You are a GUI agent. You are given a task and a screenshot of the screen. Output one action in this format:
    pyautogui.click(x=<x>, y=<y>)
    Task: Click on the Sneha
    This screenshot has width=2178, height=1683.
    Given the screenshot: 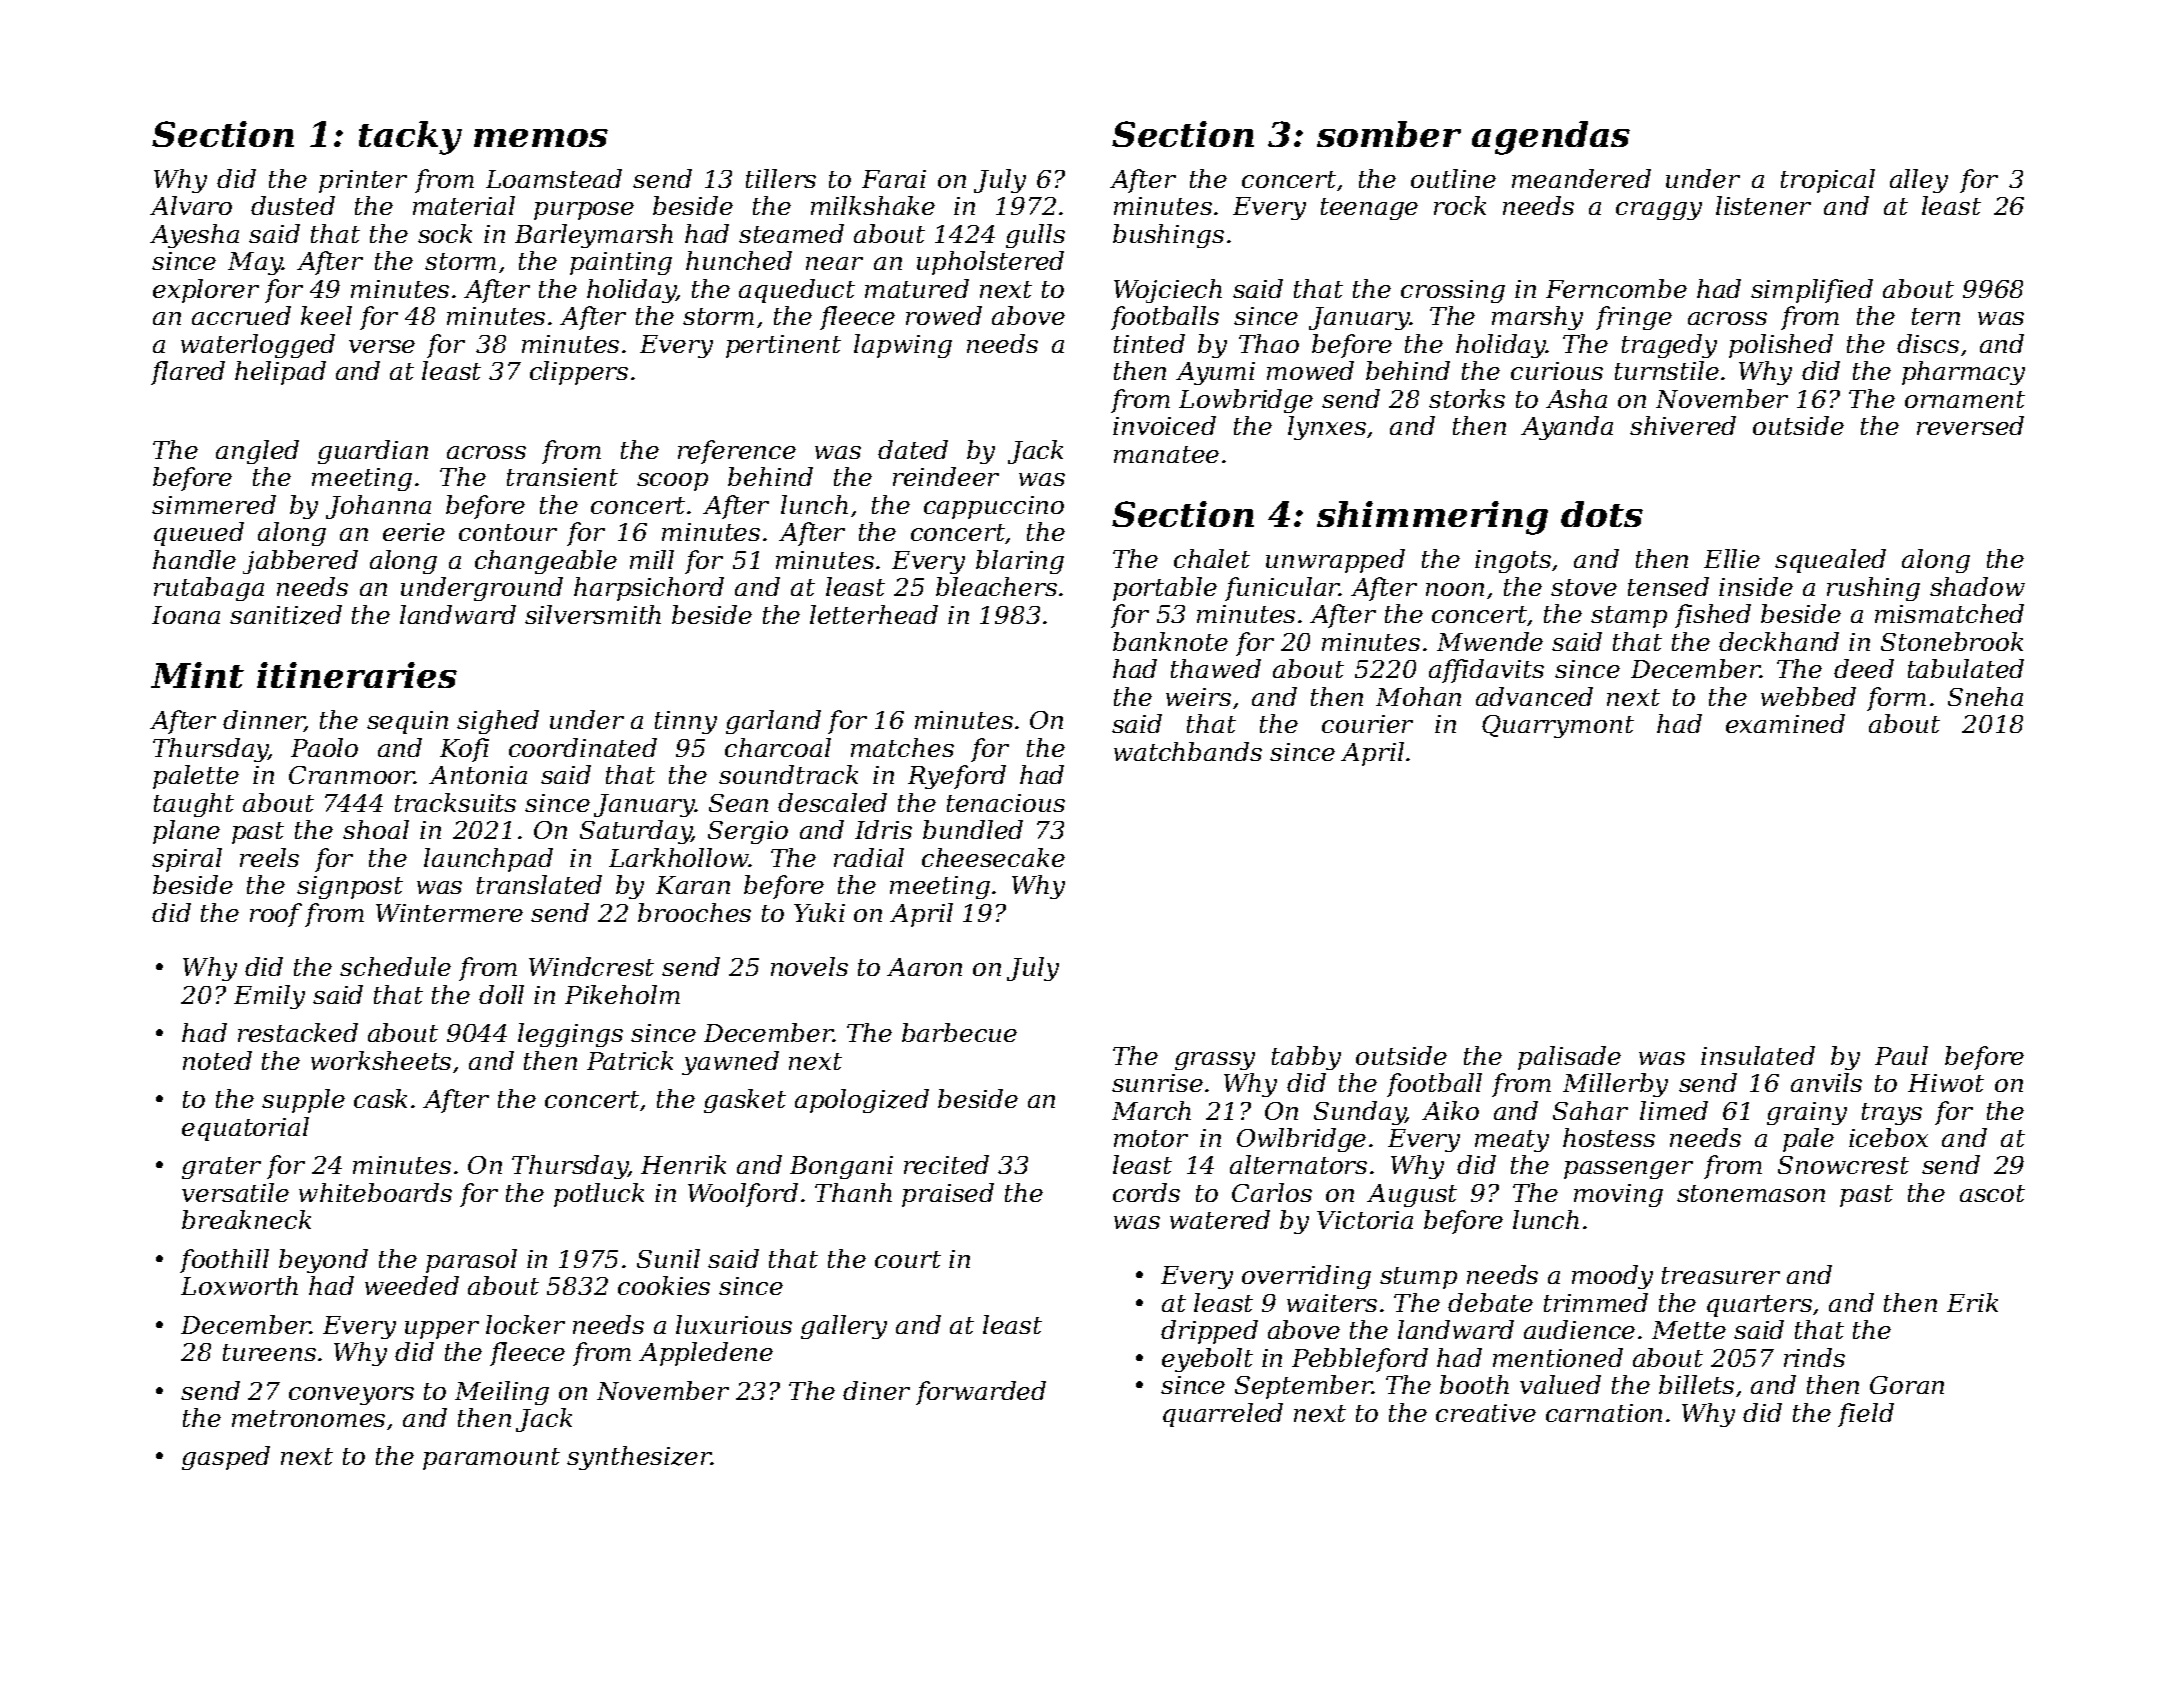 What is the action you would take?
    pyautogui.click(x=1985, y=696)
